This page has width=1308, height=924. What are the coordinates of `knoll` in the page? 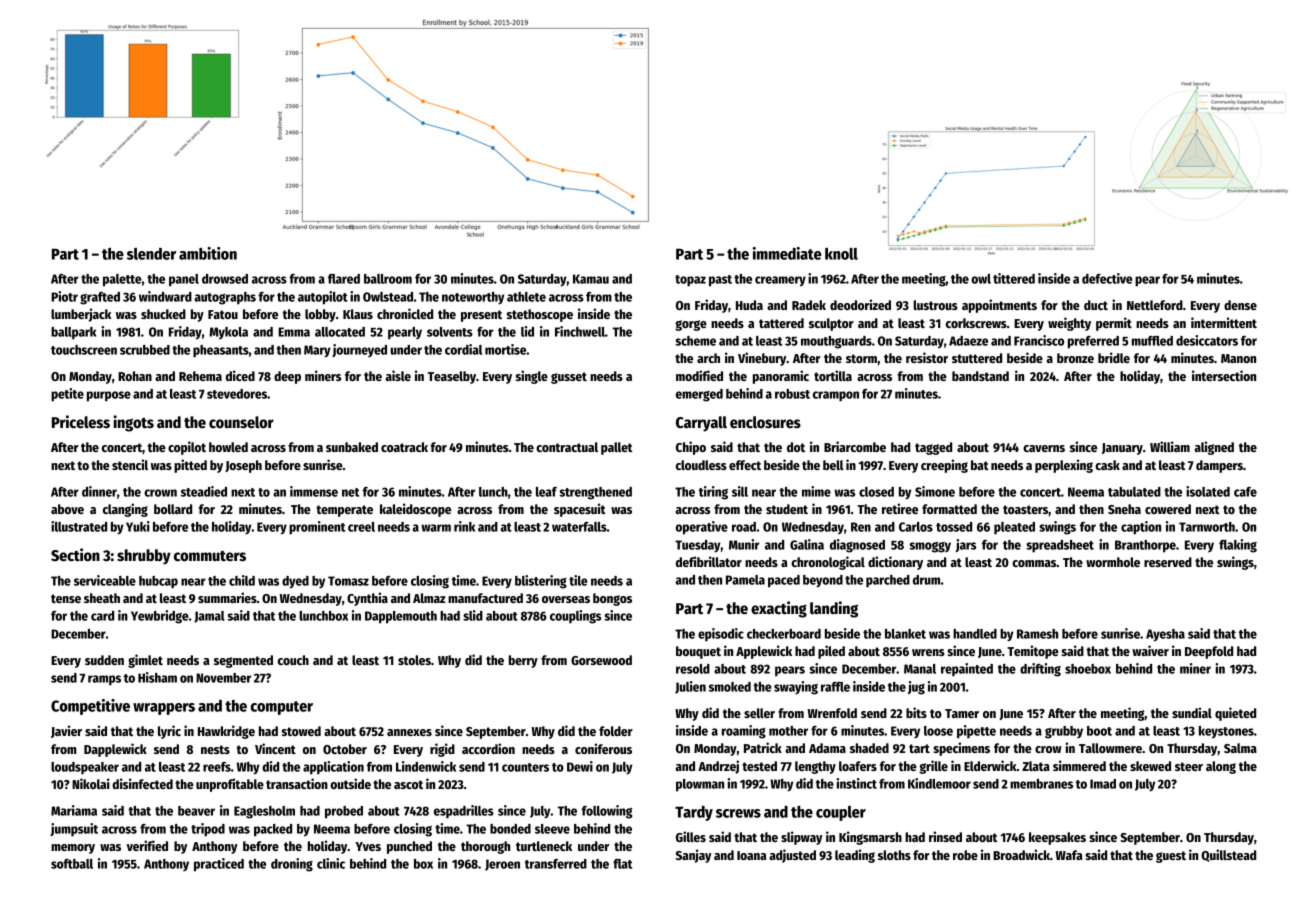 It's located at (841, 254).
